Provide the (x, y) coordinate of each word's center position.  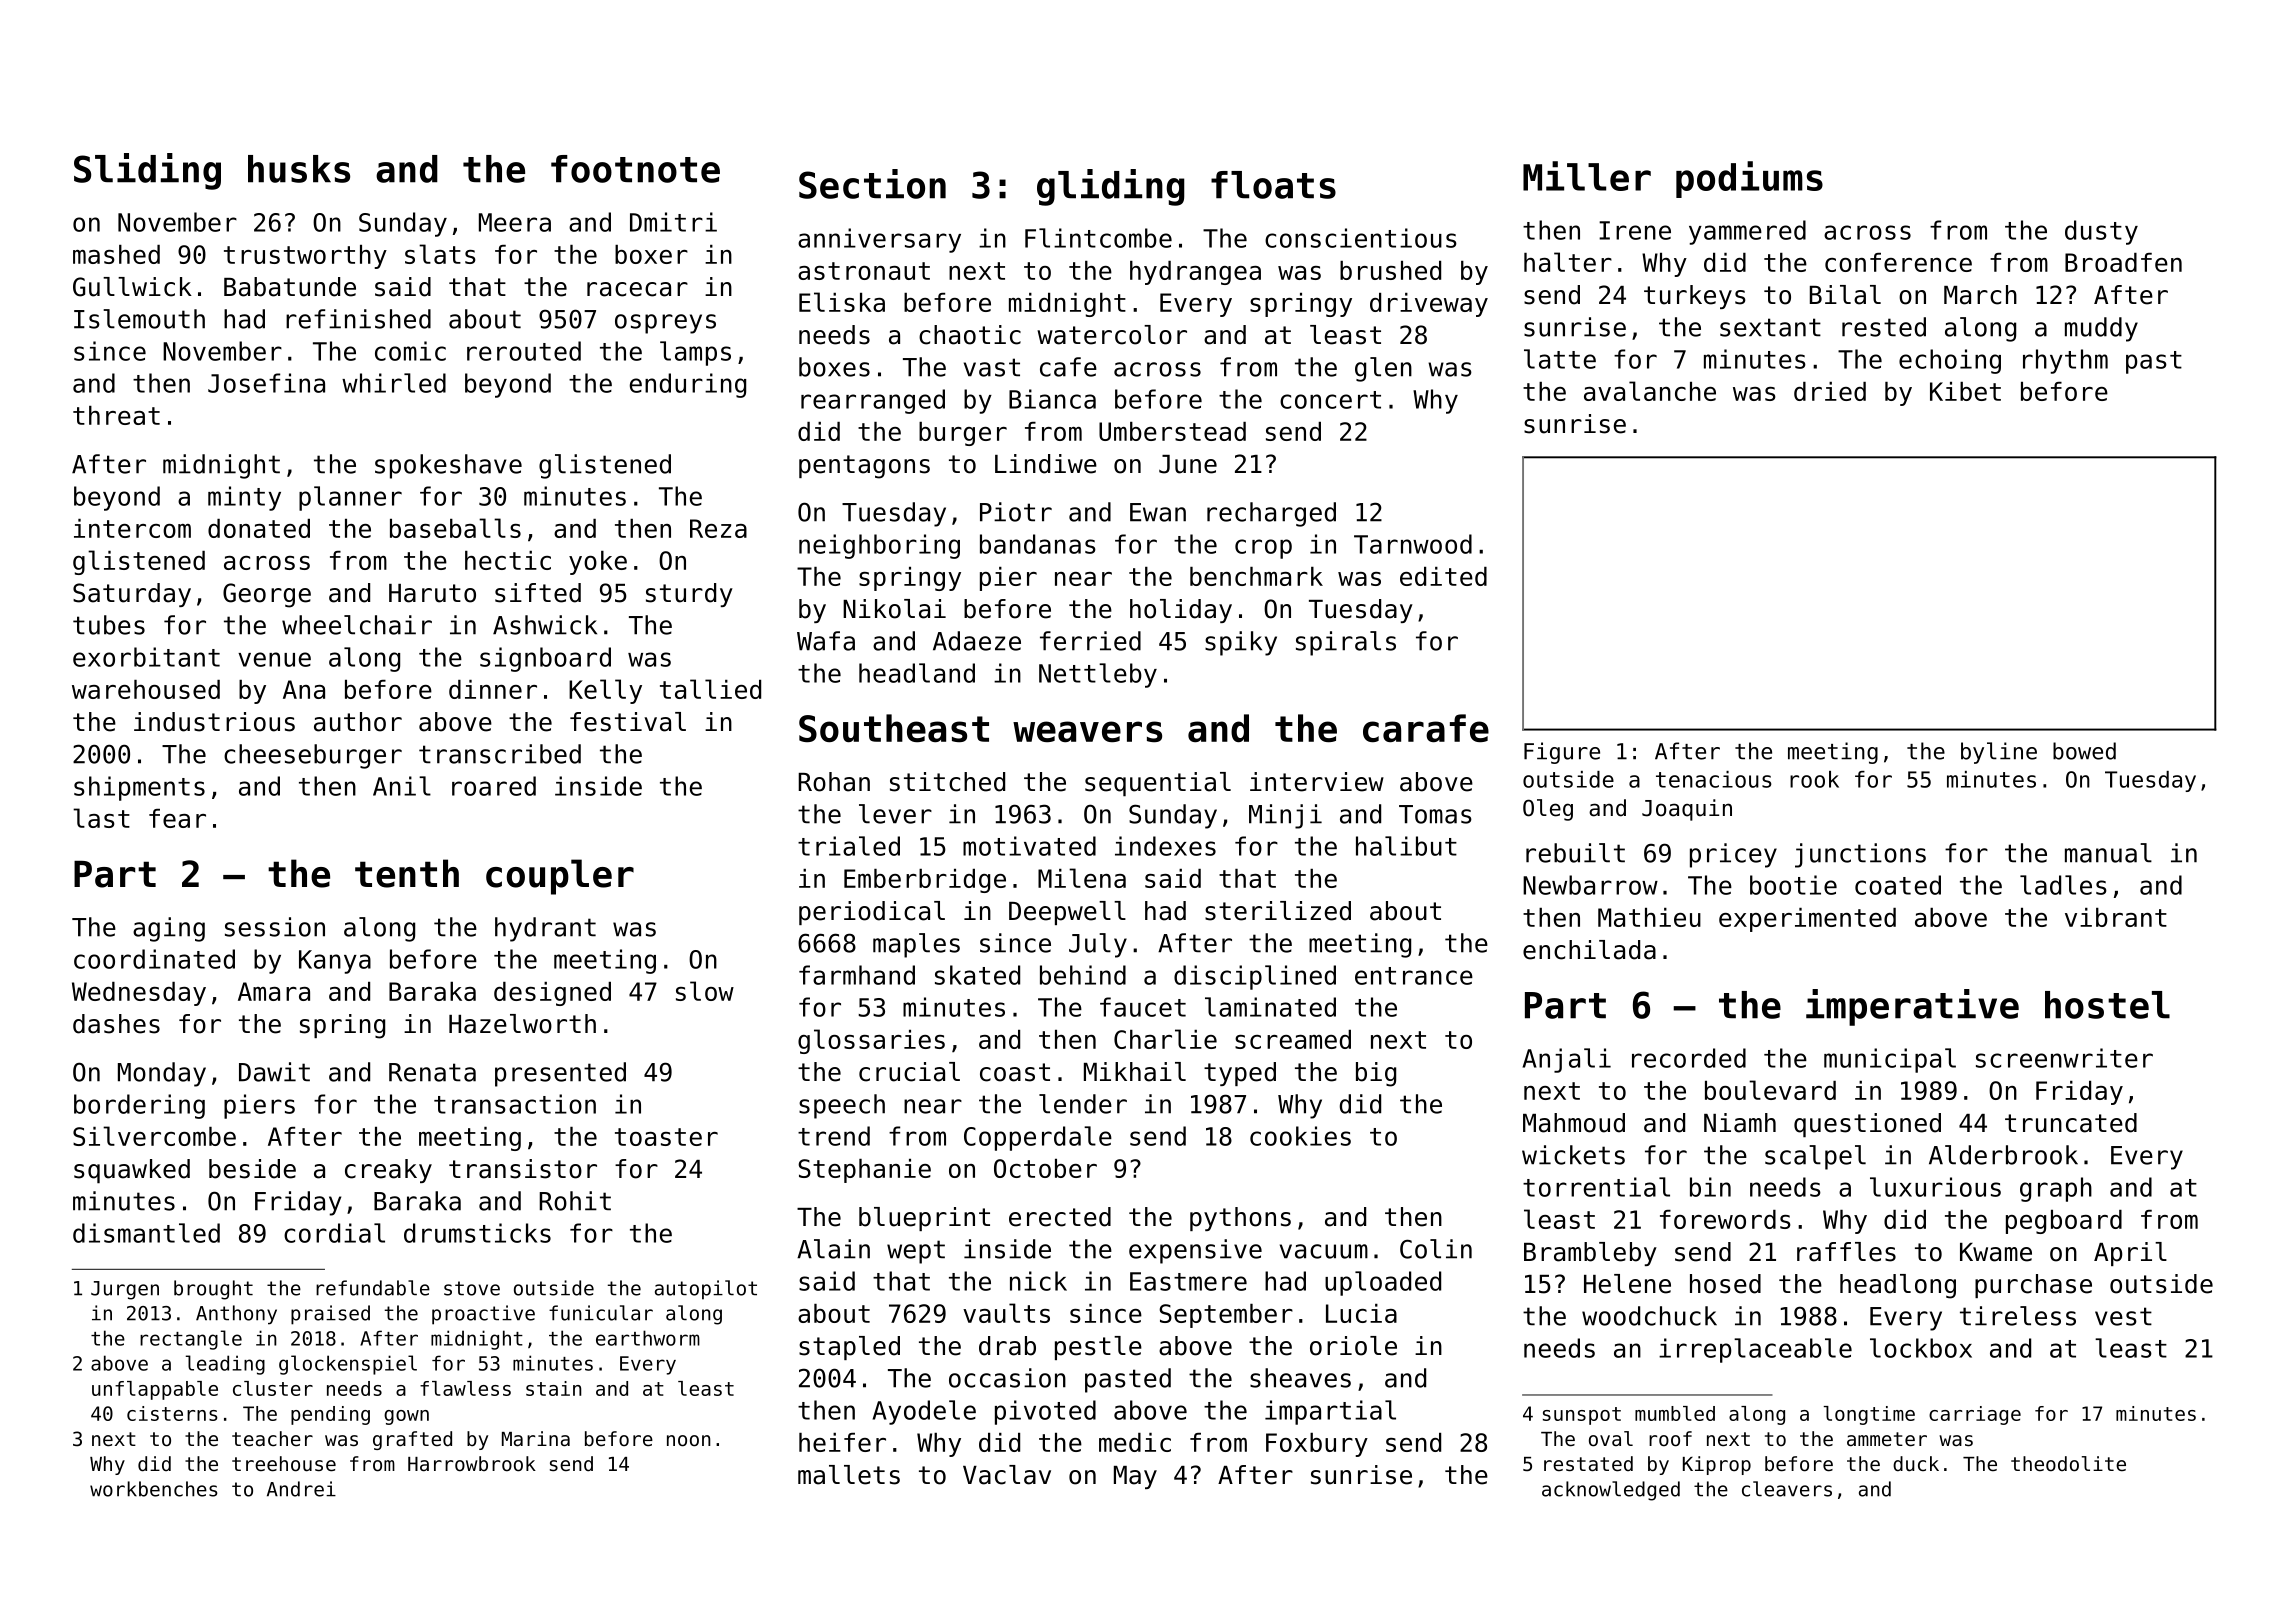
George (267, 595)
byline (1999, 753)
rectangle (191, 1340)
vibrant (2116, 917)
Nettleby (1098, 675)
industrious (214, 722)
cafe (1068, 367)
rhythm (2065, 361)
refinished (358, 319)
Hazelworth (522, 1024)
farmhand (857, 975)
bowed (2084, 751)
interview (1317, 782)
